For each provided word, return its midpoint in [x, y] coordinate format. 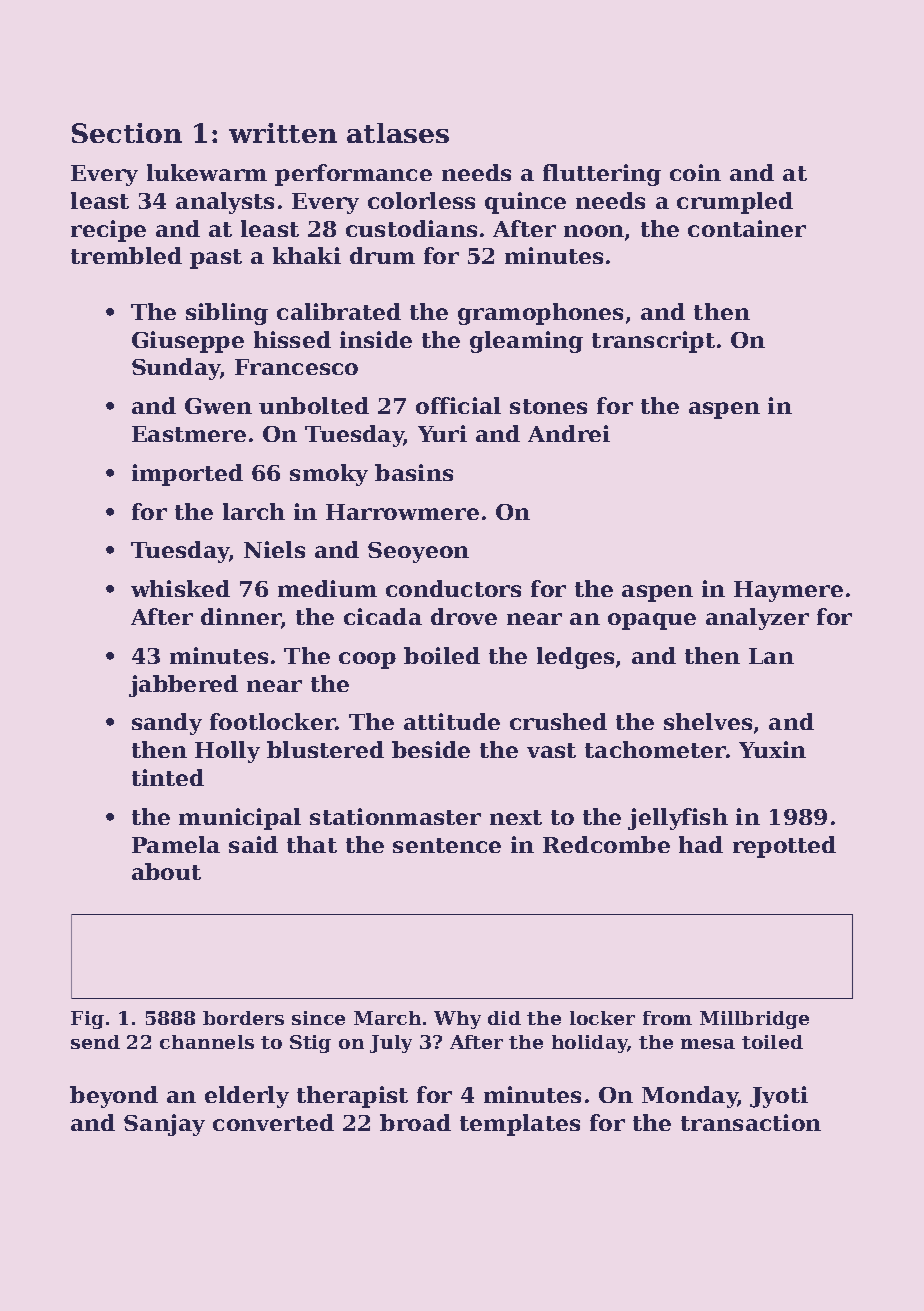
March [387, 1018]
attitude [452, 721]
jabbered [183, 686]
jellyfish [678, 819]
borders [243, 1018]
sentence [447, 845]
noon [594, 231]
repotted [784, 847]
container [747, 228]
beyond [114, 1097]
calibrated [339, 311]
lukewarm [207, 172]
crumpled [735, 203]
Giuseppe [188, 342]
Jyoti [779, 1097]
